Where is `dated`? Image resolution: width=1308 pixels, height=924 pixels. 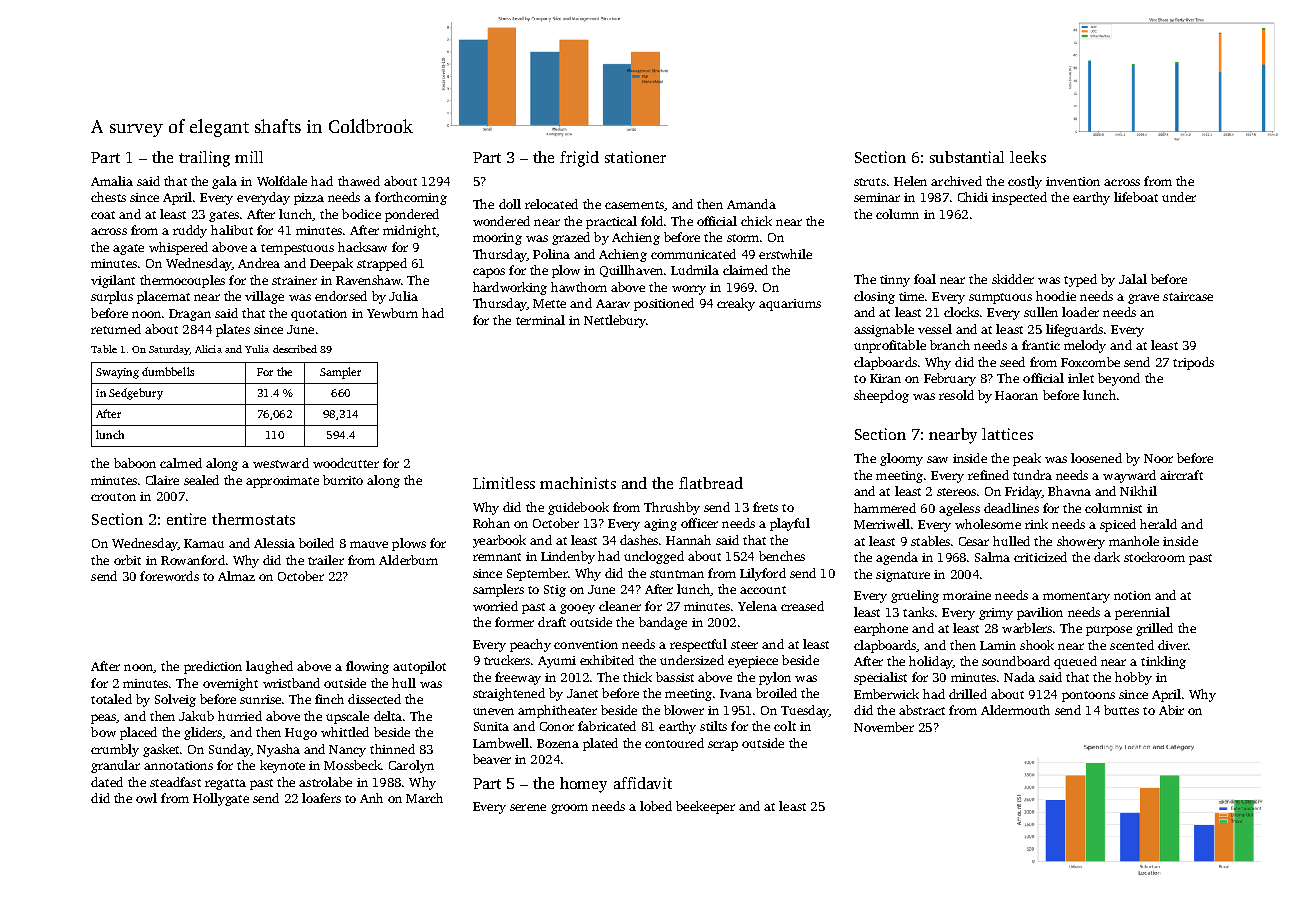
dated is located at coordinates (107, 782).
